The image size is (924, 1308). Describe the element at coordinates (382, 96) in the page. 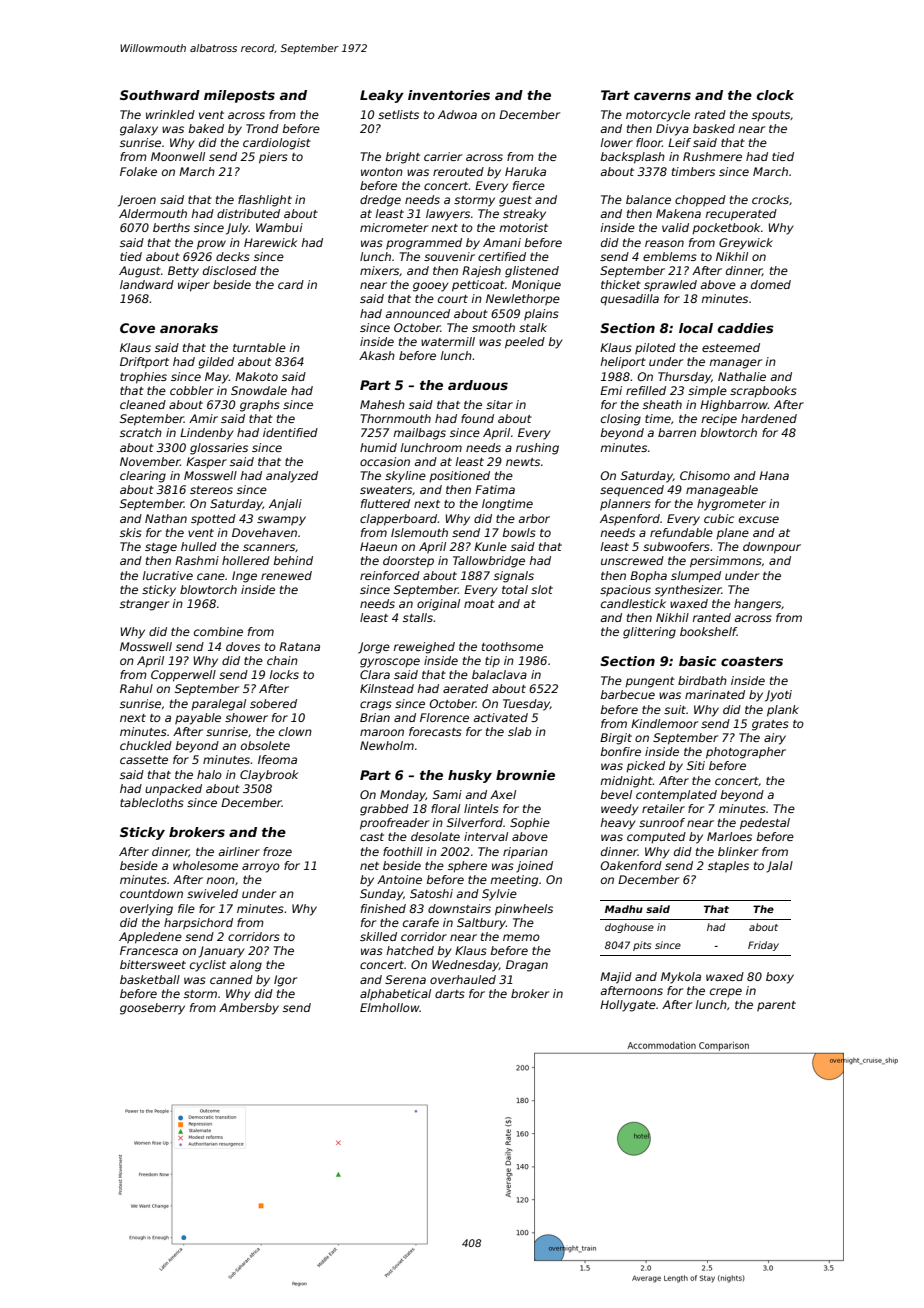

I see `Leaky` at that location.
